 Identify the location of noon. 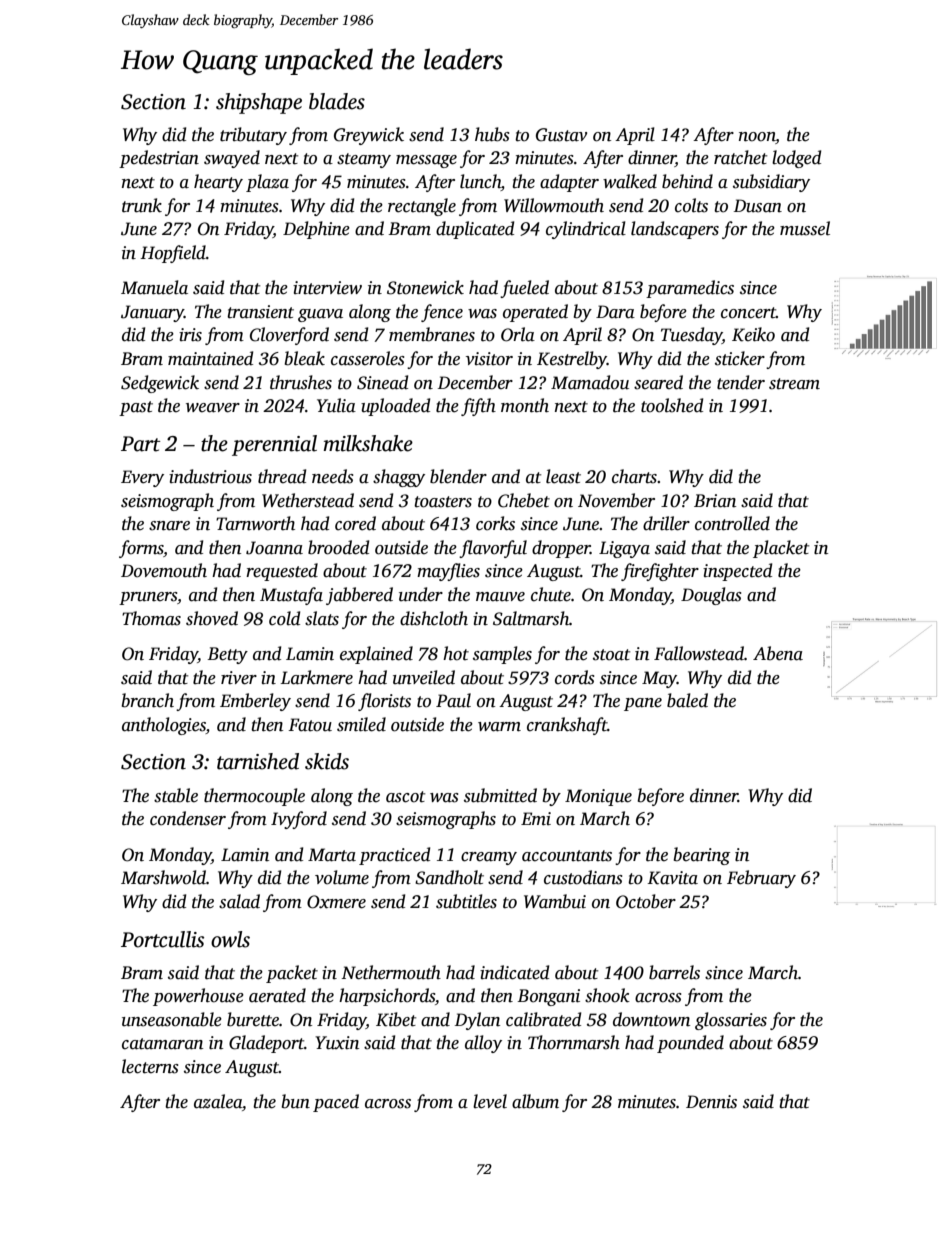
(757, 138).
